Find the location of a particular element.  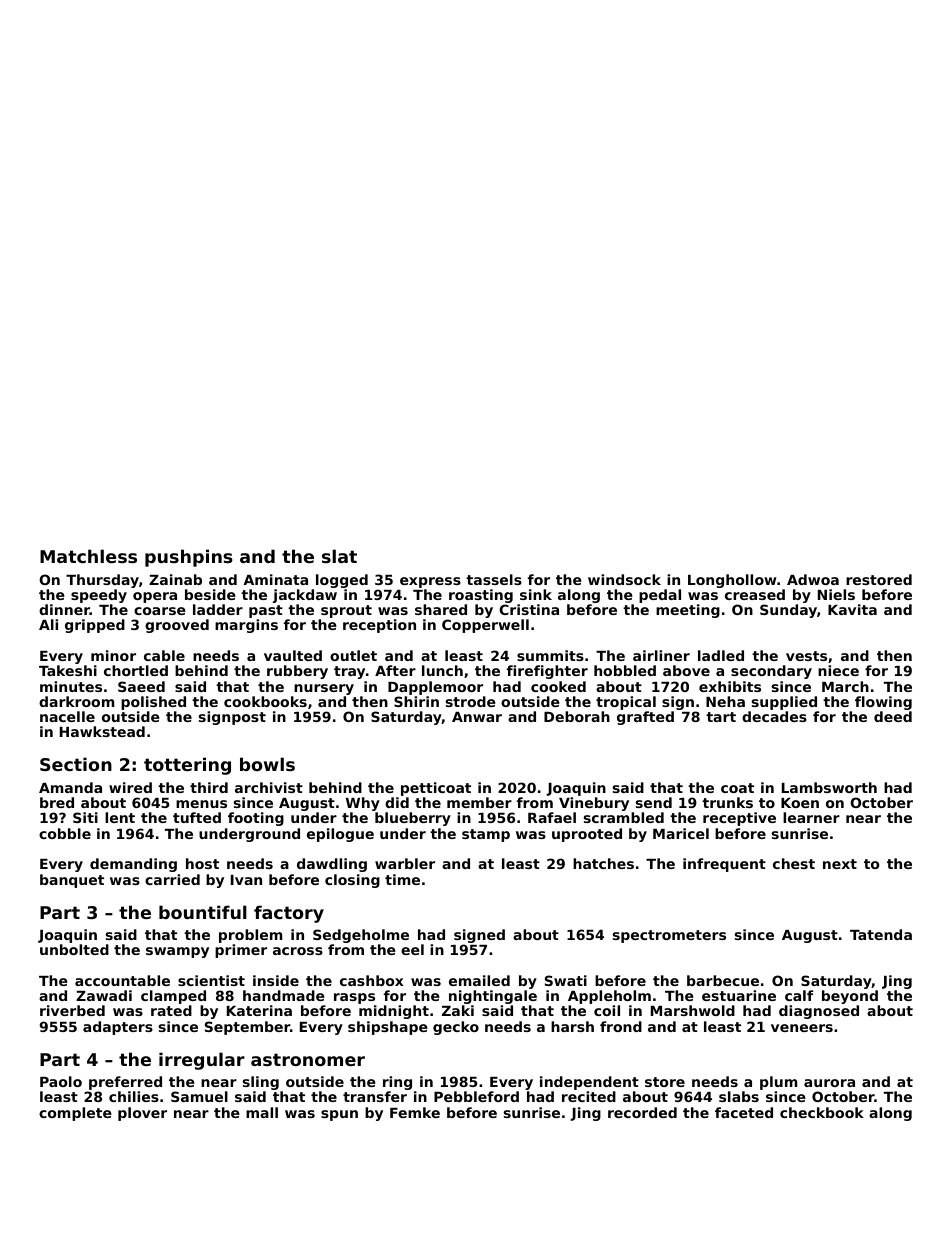

Adwoa is located at coordinates (813, 579).
